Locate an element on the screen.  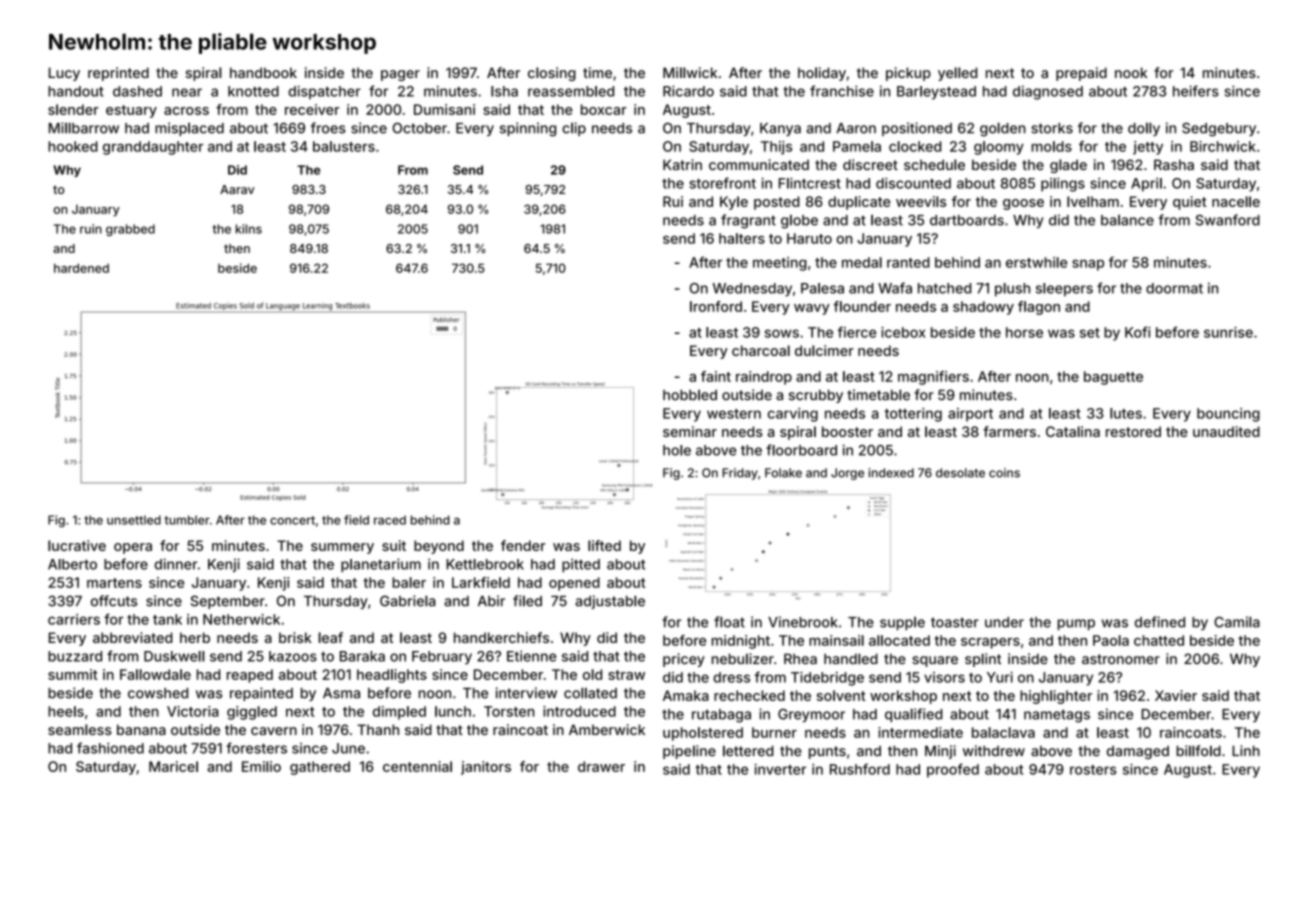
Swanford is located at coordinates (1228, 220).
